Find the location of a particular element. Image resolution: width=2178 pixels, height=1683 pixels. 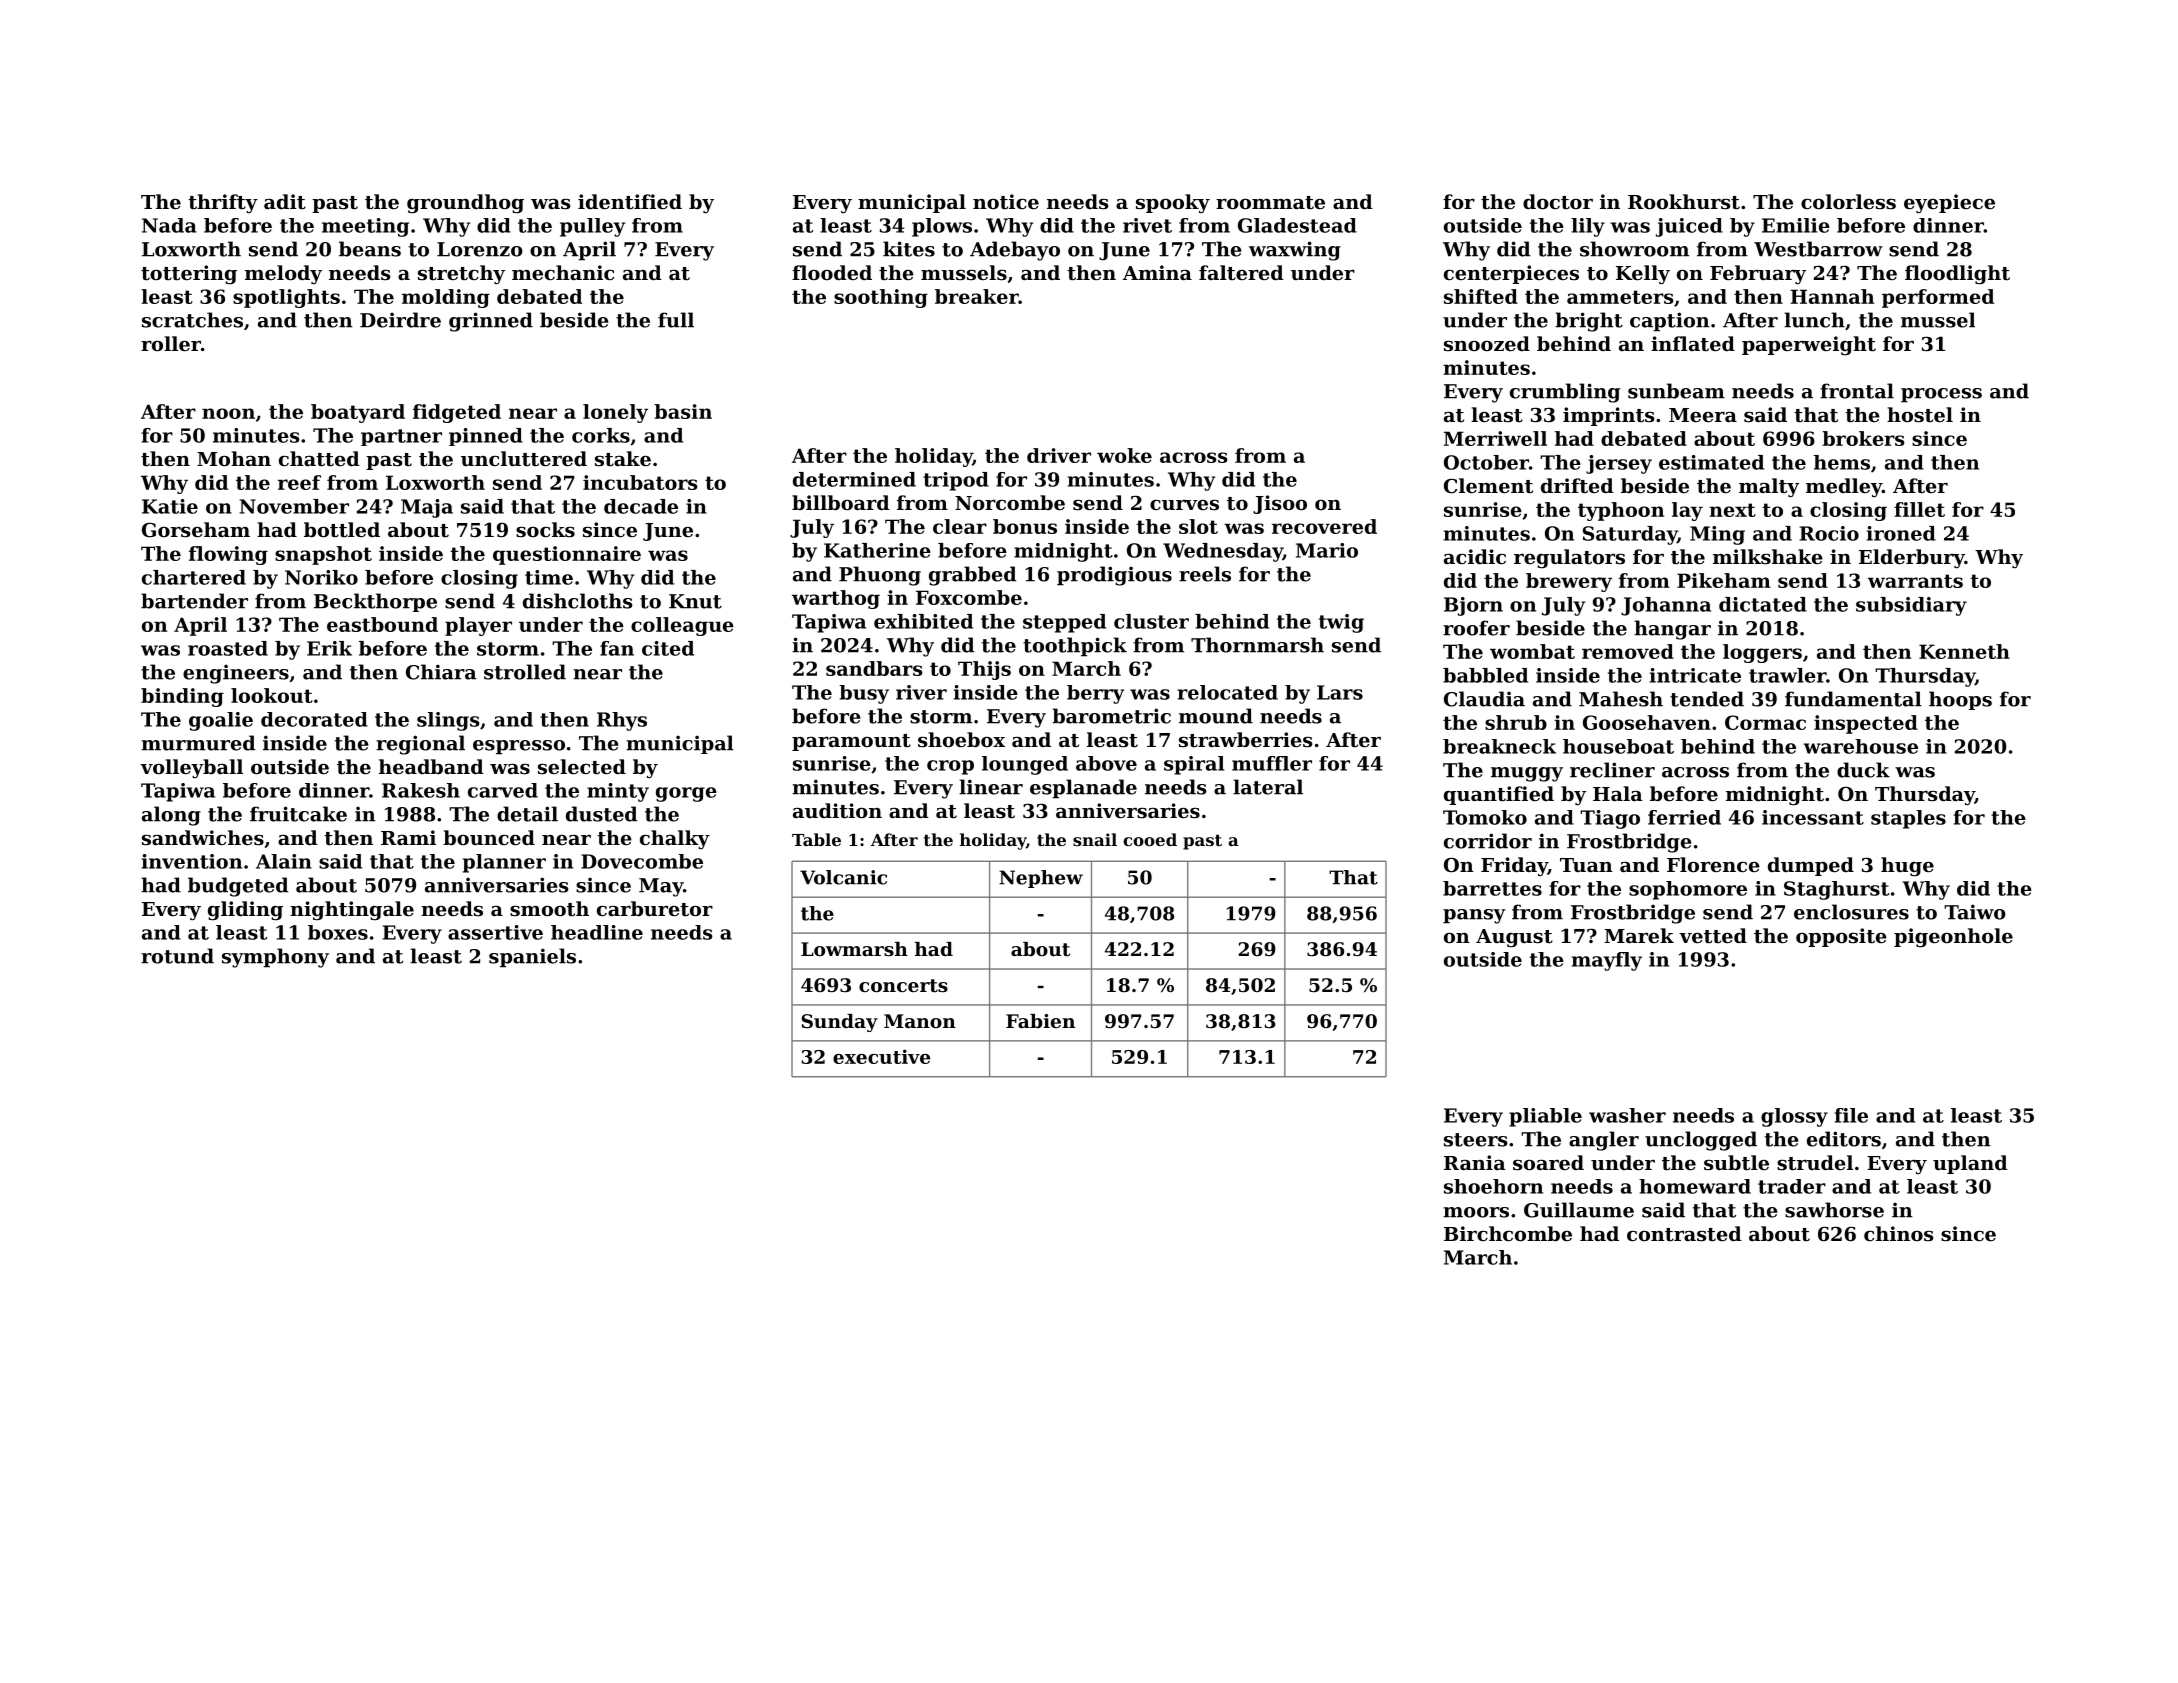

warrants is located at coordinates (1915, 581).
